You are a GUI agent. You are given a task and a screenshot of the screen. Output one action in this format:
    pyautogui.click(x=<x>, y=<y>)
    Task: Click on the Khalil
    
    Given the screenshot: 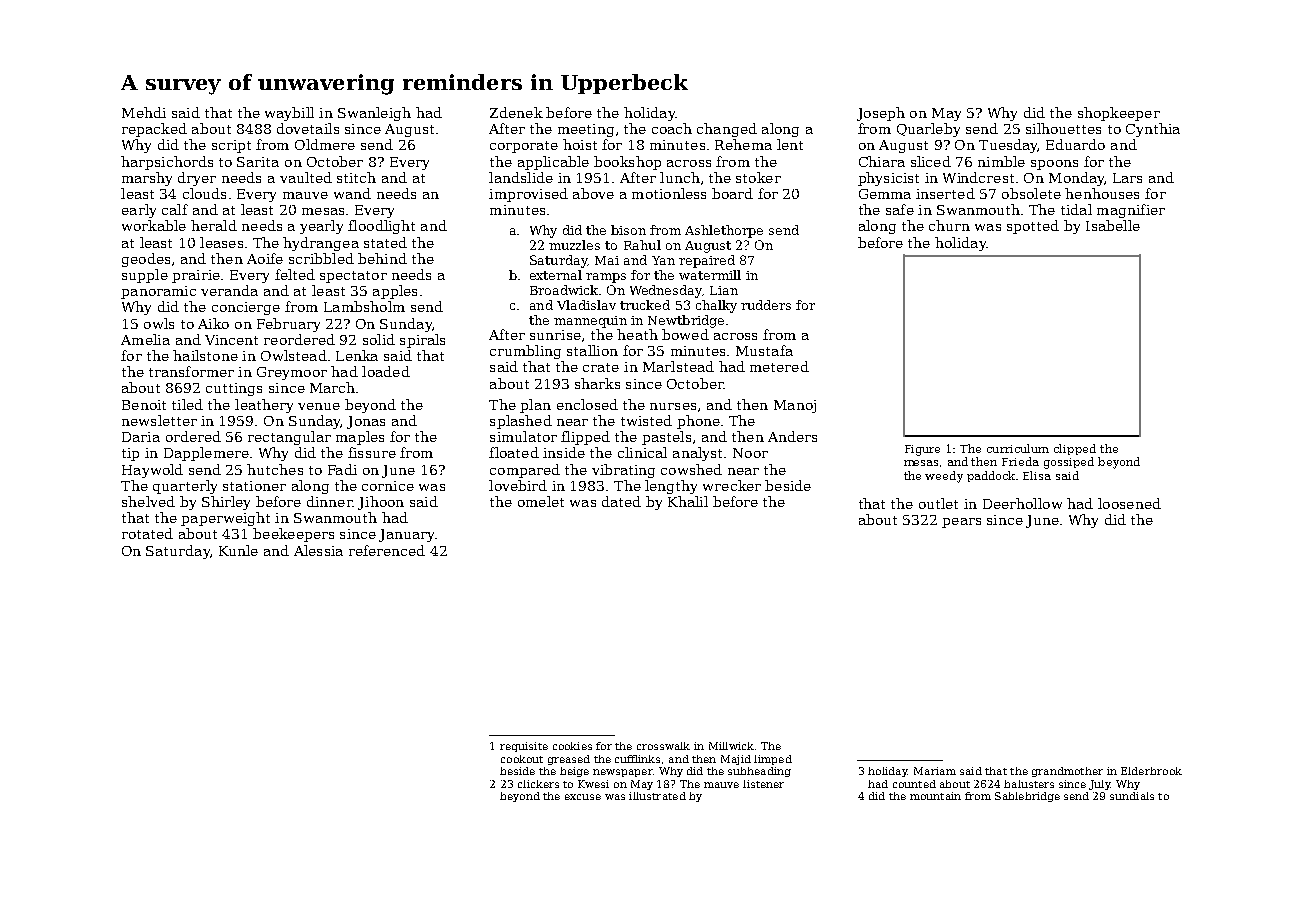 What is the action you would take?
    pyautogui.click(x=688, y=501)
